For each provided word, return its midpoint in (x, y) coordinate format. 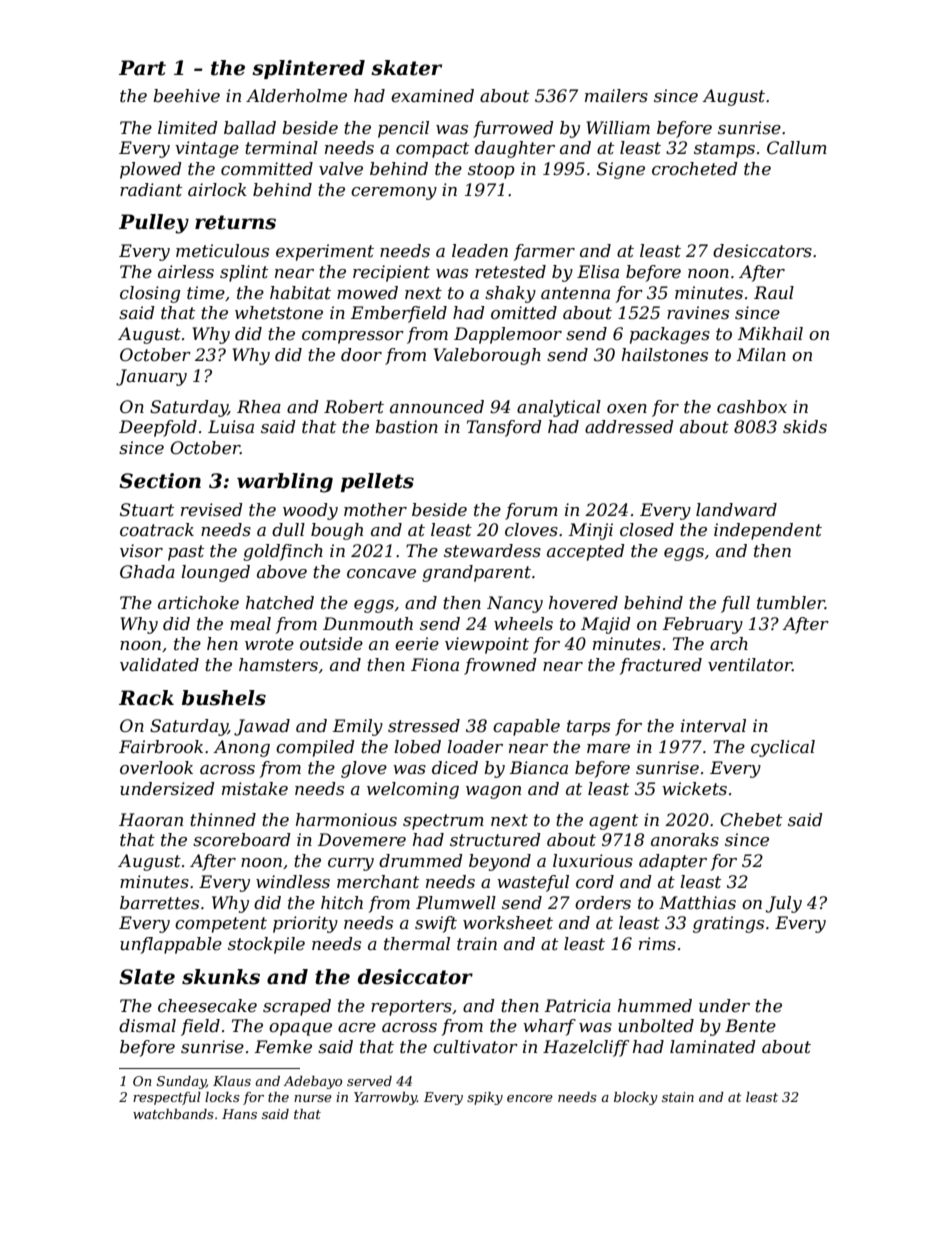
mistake (255, 789)
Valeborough (487, 356)
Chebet (751, 820)
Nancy (515, 604)
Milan (761, 354)
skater (406, 68)
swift (436, 924)
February (703, 625)
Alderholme (296, 96)
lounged (215, 573)
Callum (797, 147)
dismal (147, 1026)
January (151, 377)
